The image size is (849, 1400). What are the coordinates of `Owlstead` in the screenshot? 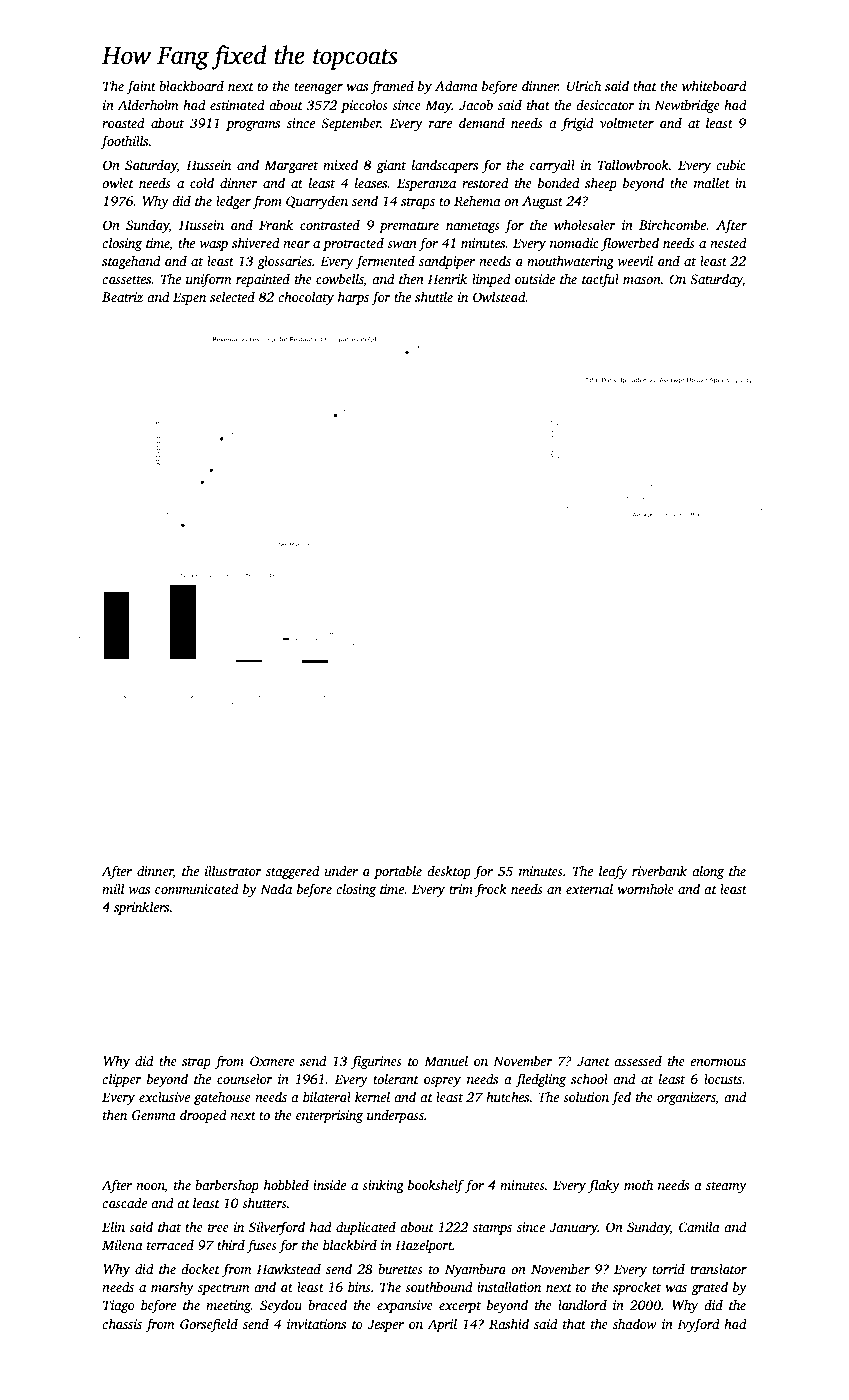 It's located at (499, 296).
